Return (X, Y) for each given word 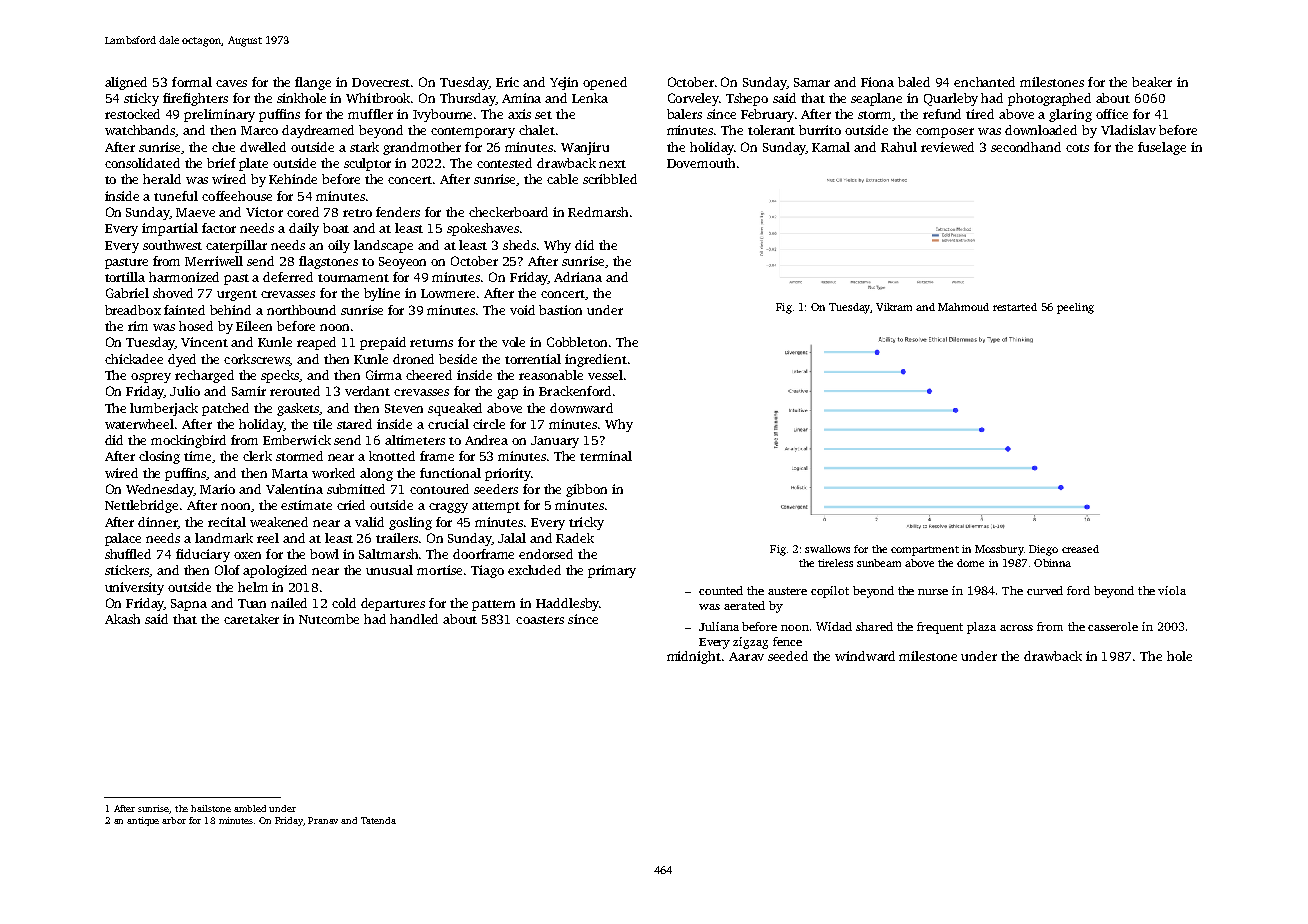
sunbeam (879, 563)
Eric (507, 82)
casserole (1113, 626)
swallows (827, 549)
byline (382, 294)
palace (123, 539)
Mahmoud (963, 307)
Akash (122, 619)
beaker (1152, 82)
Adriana (578, 277)
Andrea (486, 440)
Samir (249, 391)
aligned (126, 83)
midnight (694, 657)
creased (1080, 549)
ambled (250, 808)
